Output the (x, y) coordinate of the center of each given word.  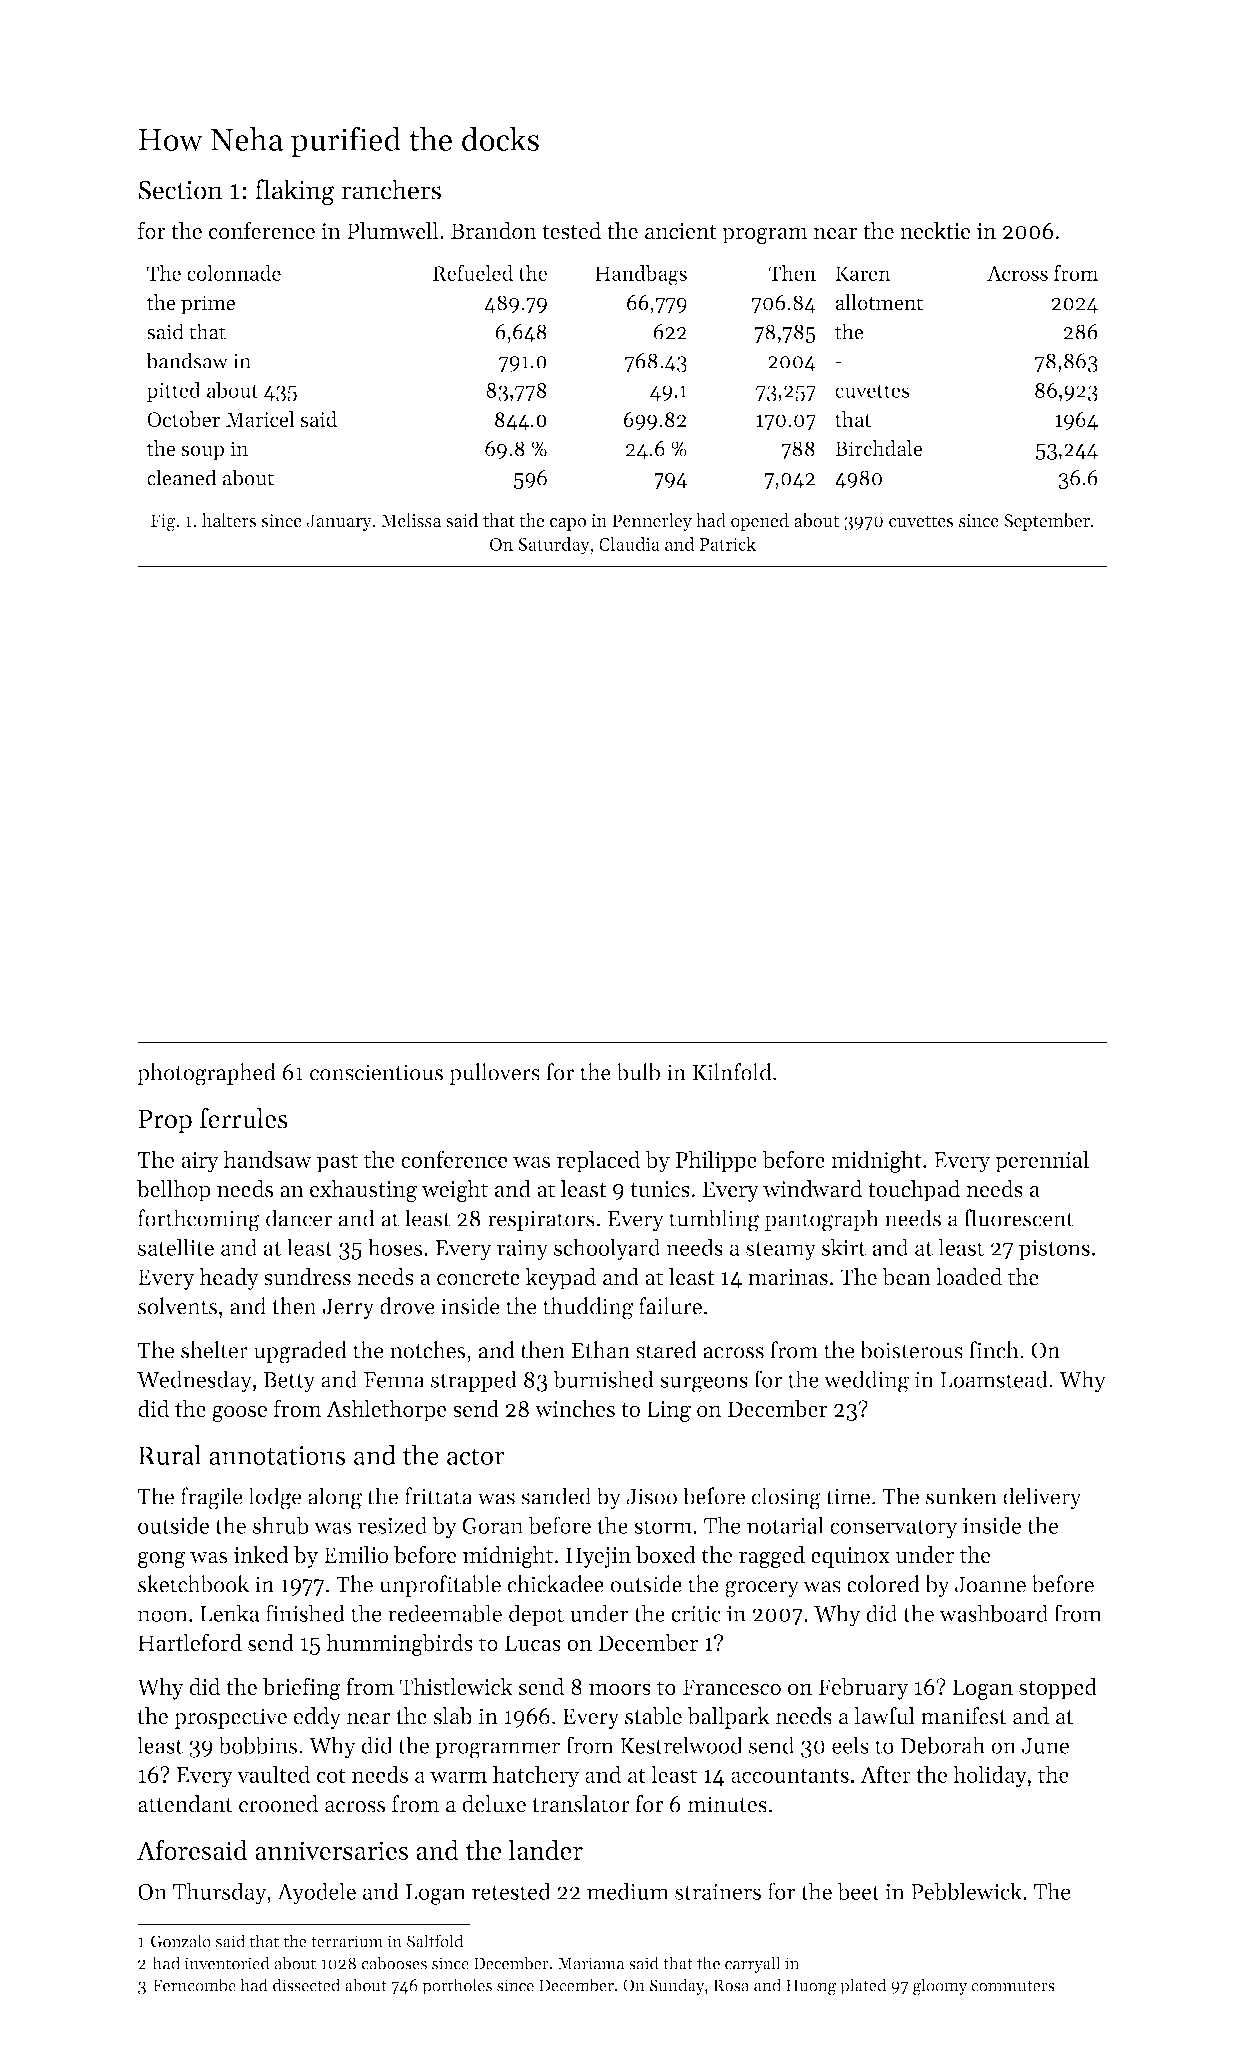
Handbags (641, 275)
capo (568, 524)
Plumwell (392, 231)
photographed (206, 1074)
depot (536, 1615)
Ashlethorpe (386, 1411)
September (1047, 522)
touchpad (914, 1191)
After (885, 1774)
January (339, 522)
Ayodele (316, 1893)
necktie (935, 231)
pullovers (494, 1074)
